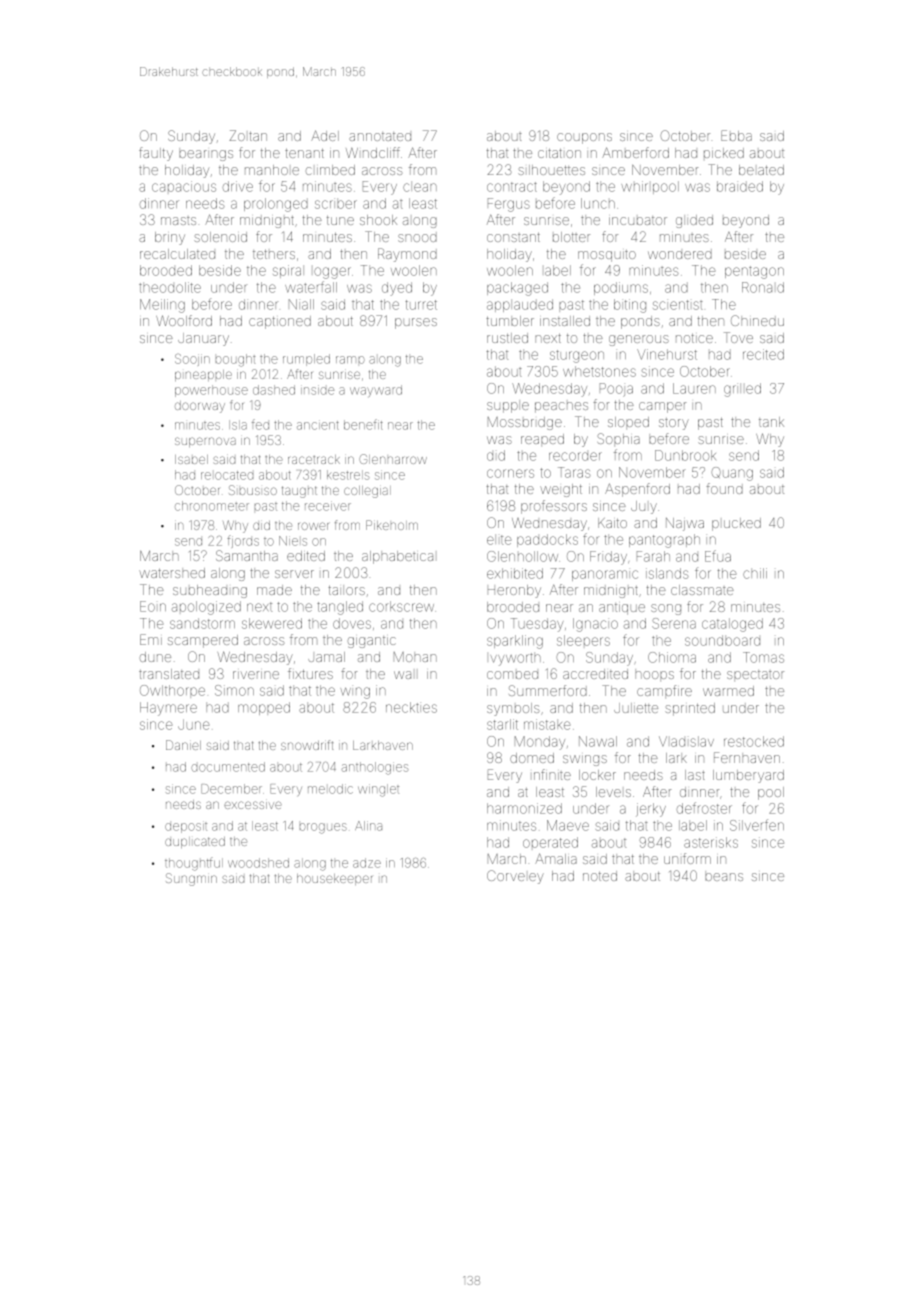 The width and height of the screenshot is (924, 1314). I want to click on Tuesday, so click(537, 625).
